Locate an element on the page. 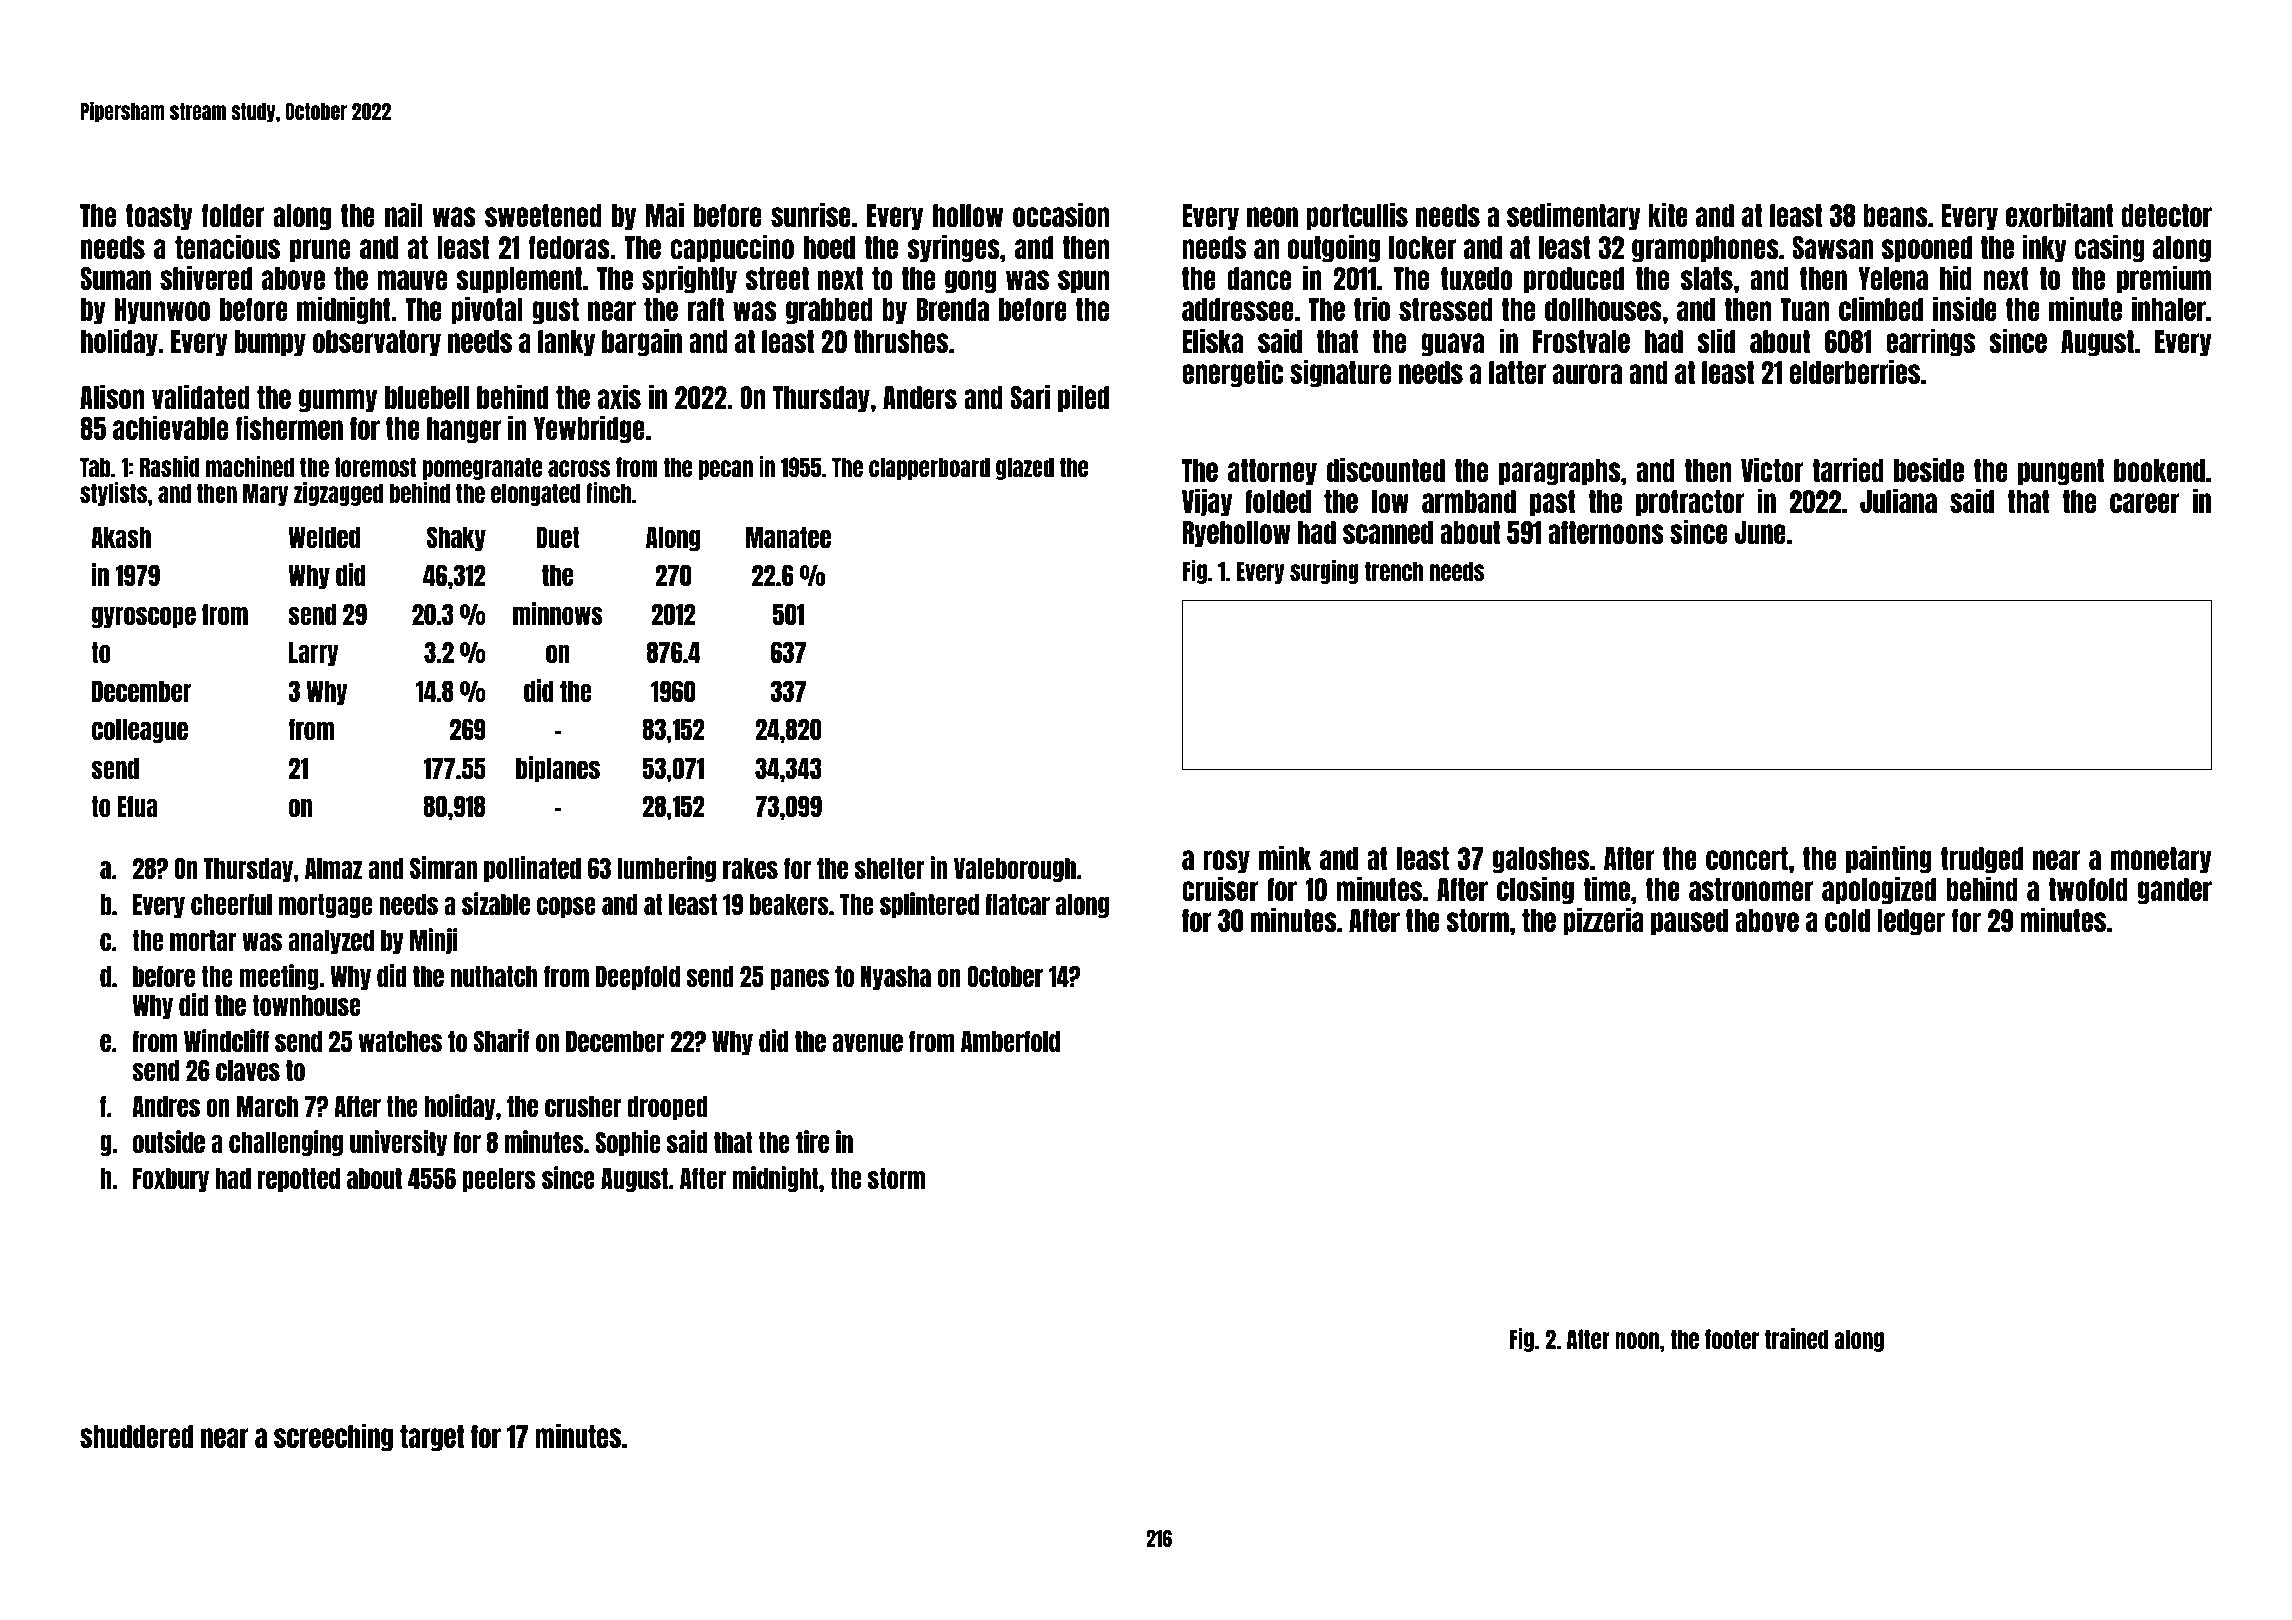 The width and height of the page is (2292, 1620). screeching is located at coordinates (333, 1437).
